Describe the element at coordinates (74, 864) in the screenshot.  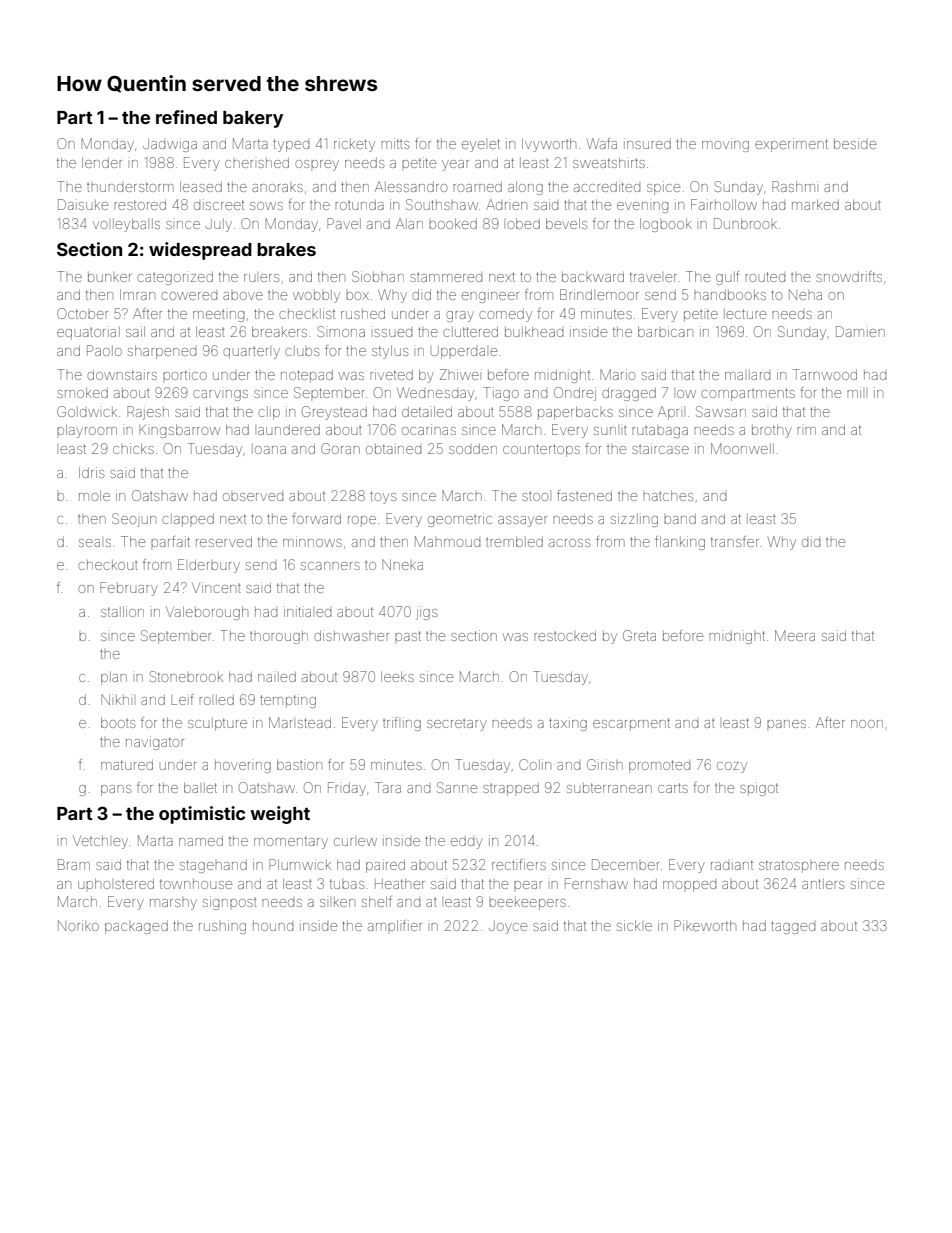
I see `Bram` at that location.
